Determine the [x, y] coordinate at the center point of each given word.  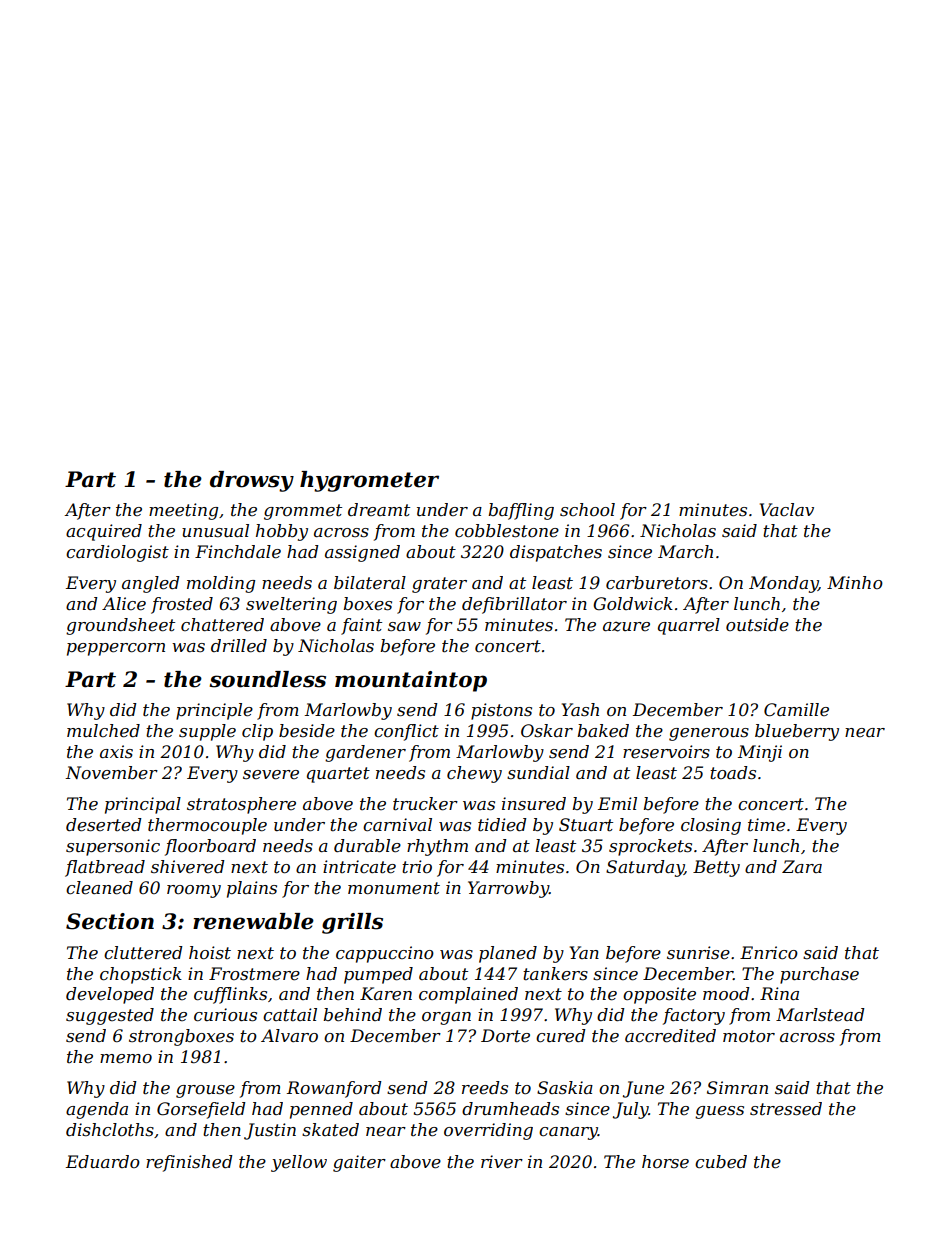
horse [665, 1162]
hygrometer [369, 481]
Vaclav [787, 509]
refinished [189, 1163]
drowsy [252, 481]
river [502, 1162]
